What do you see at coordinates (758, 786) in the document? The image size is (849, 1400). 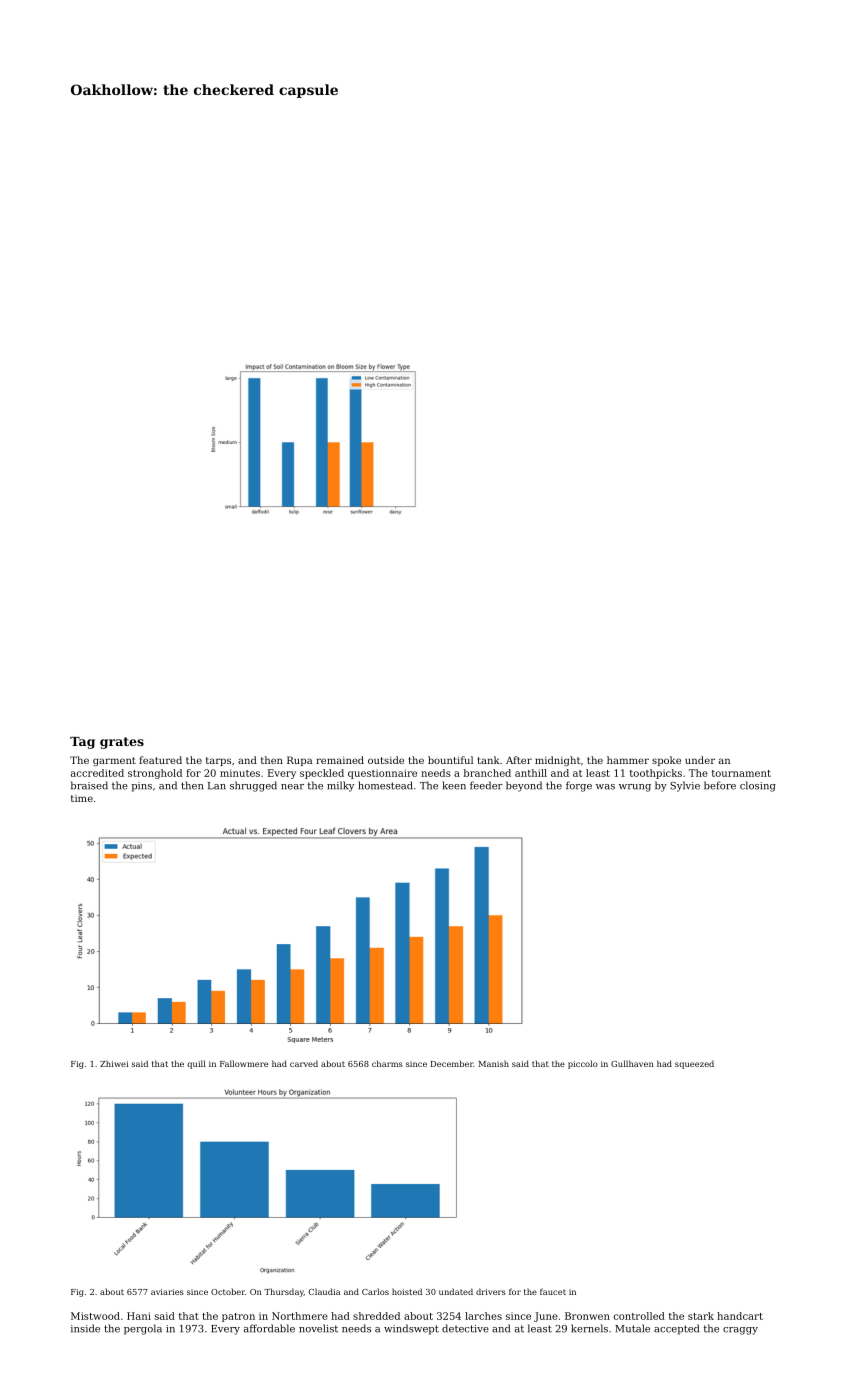 I see `closing` at bounding box center [758, 786].
